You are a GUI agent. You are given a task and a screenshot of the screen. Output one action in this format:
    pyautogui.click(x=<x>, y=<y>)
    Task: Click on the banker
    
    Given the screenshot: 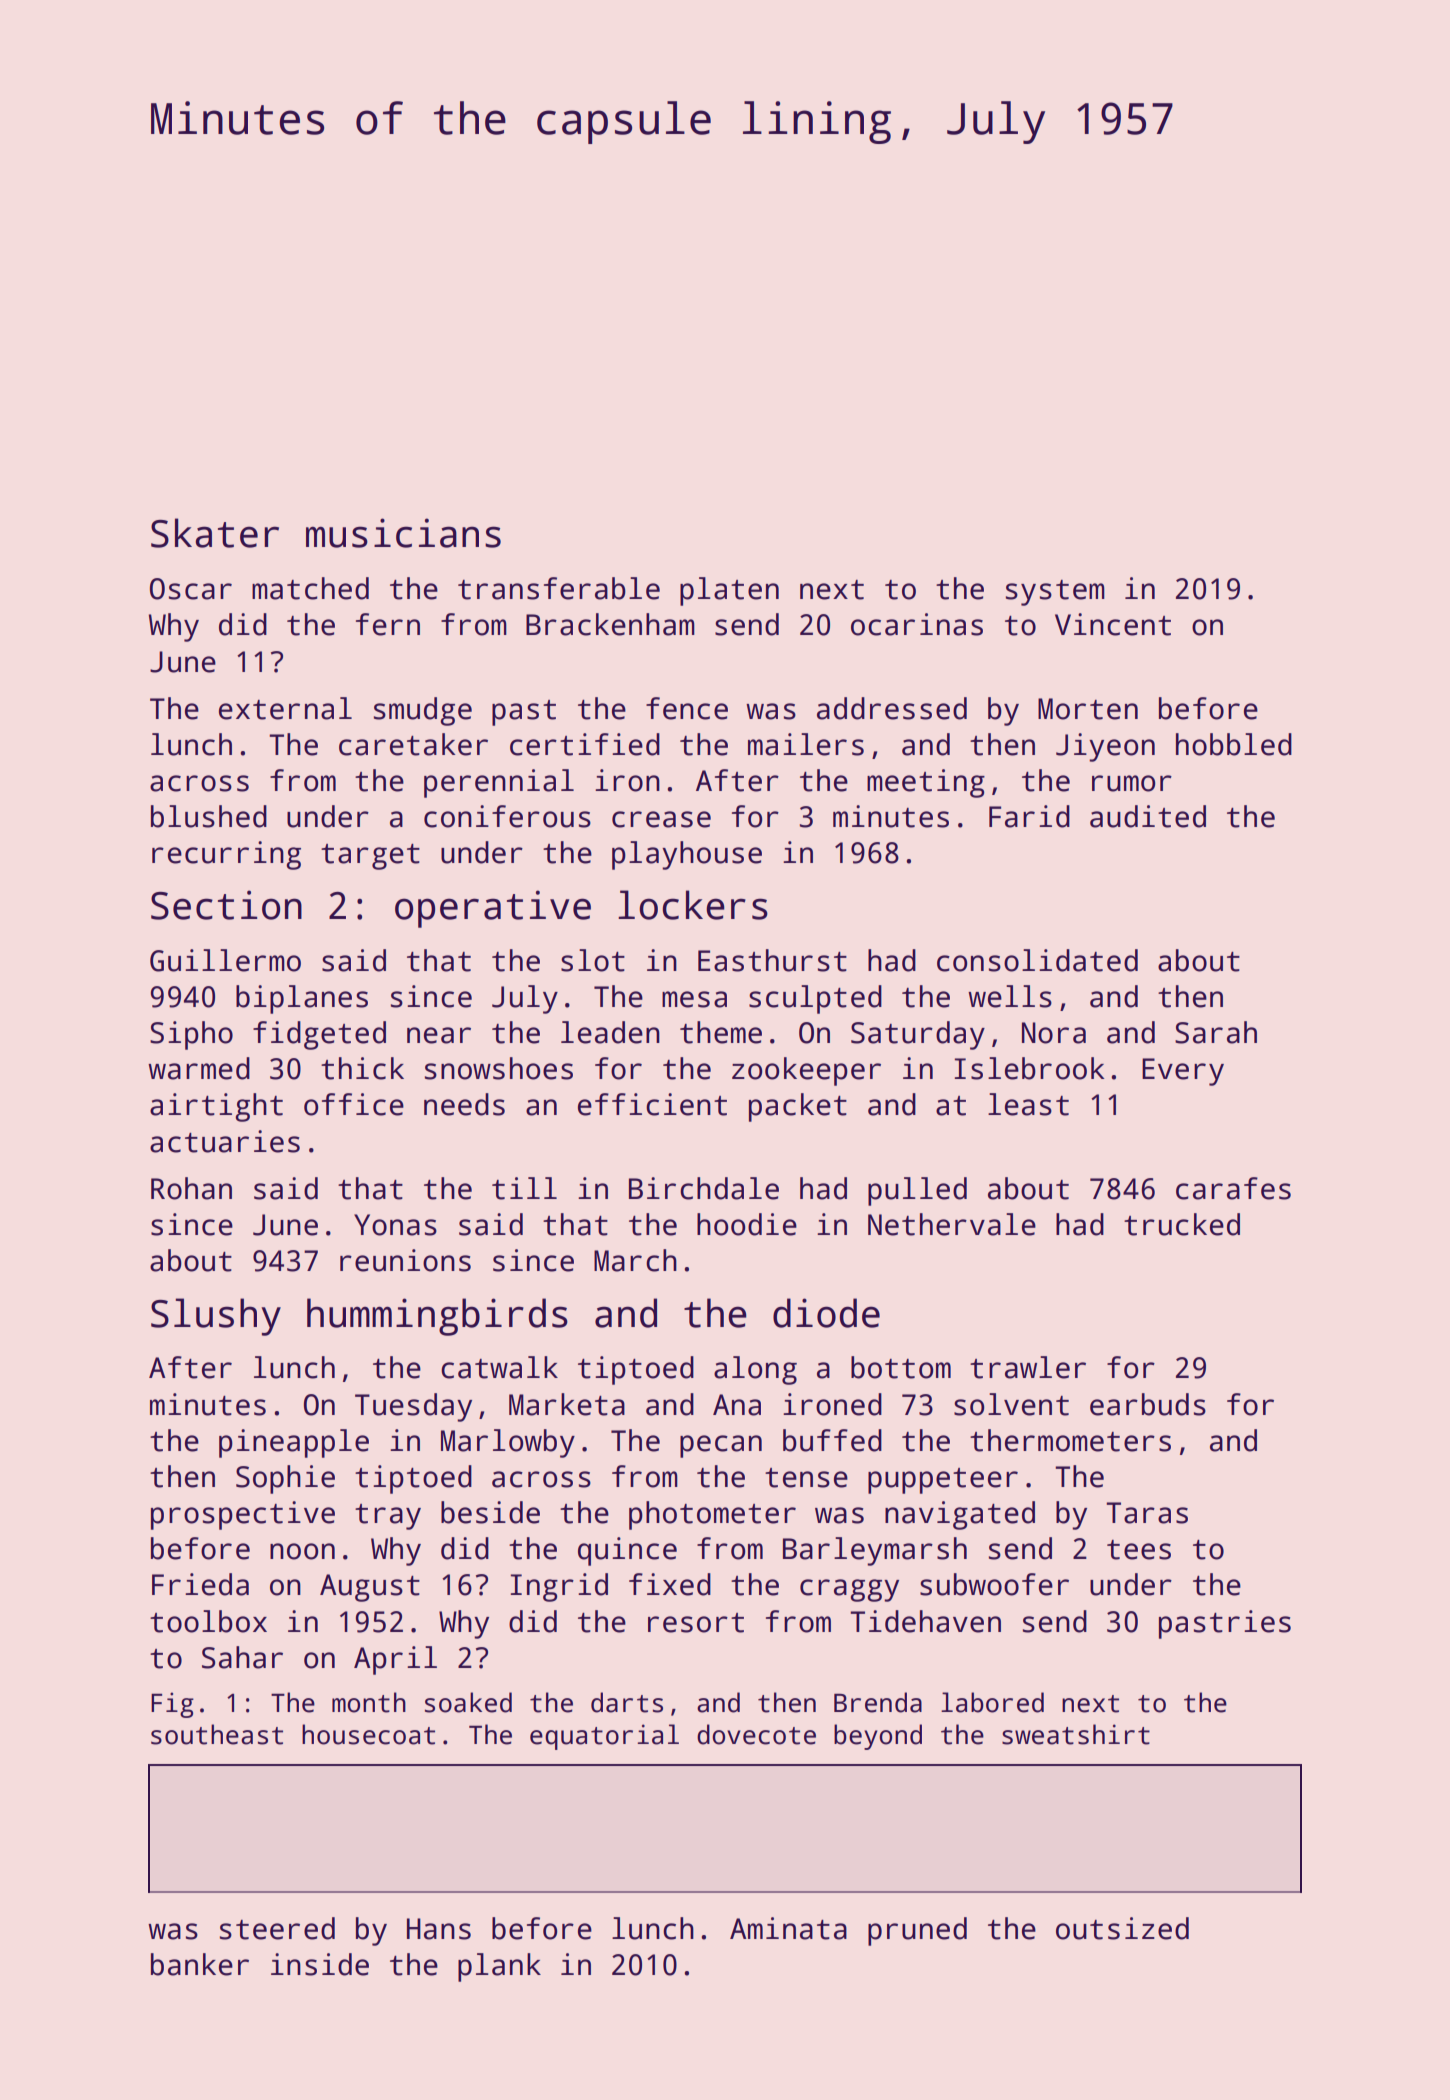 What is the action you would take?
    pyautogui.click(x=200, y=1964)
